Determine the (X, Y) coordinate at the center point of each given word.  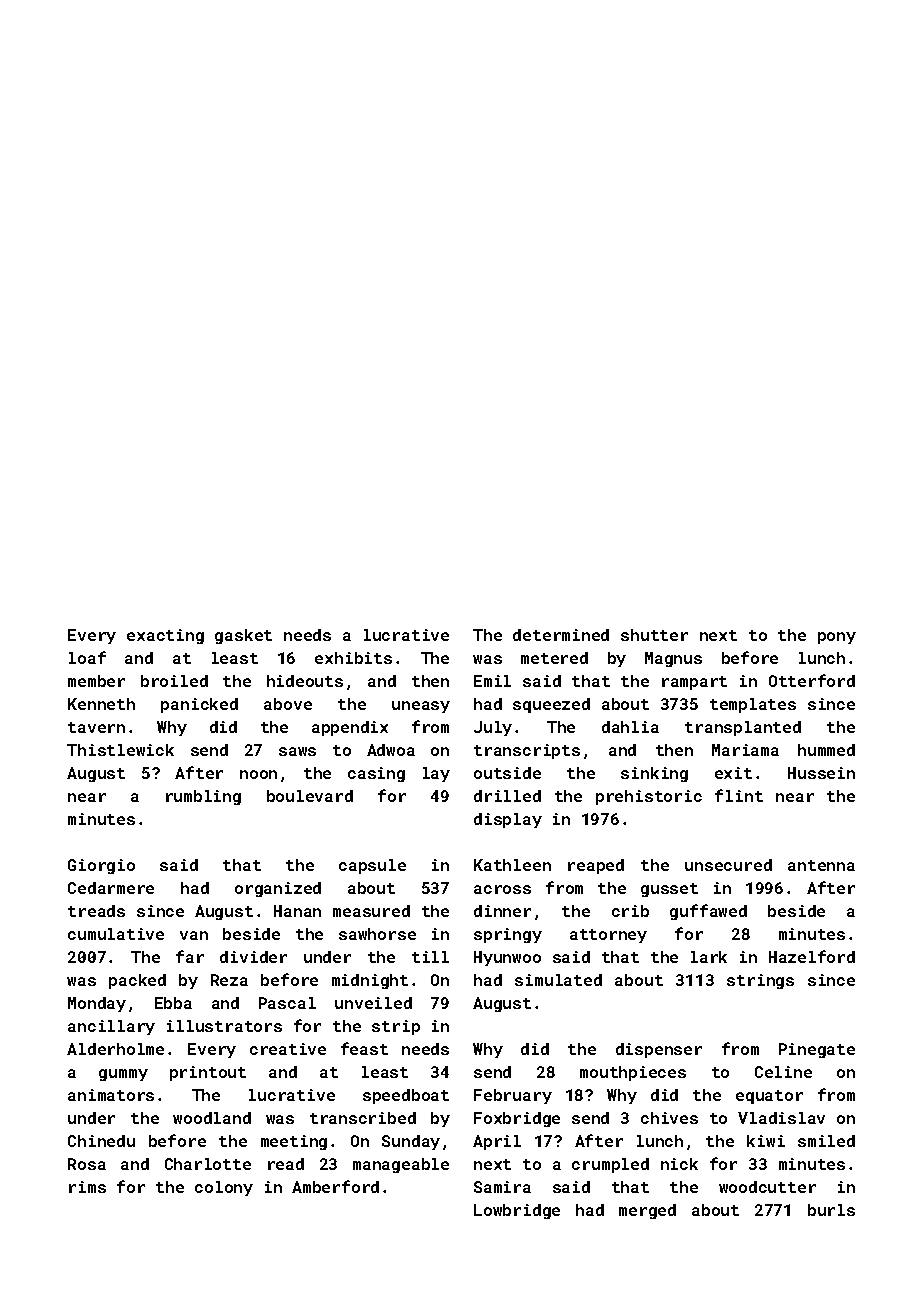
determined (561, 635)
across (502, 889)
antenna (821, 865)
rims (87, 1187)
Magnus (673, 659)
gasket (243, 636)
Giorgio (101, 866)
